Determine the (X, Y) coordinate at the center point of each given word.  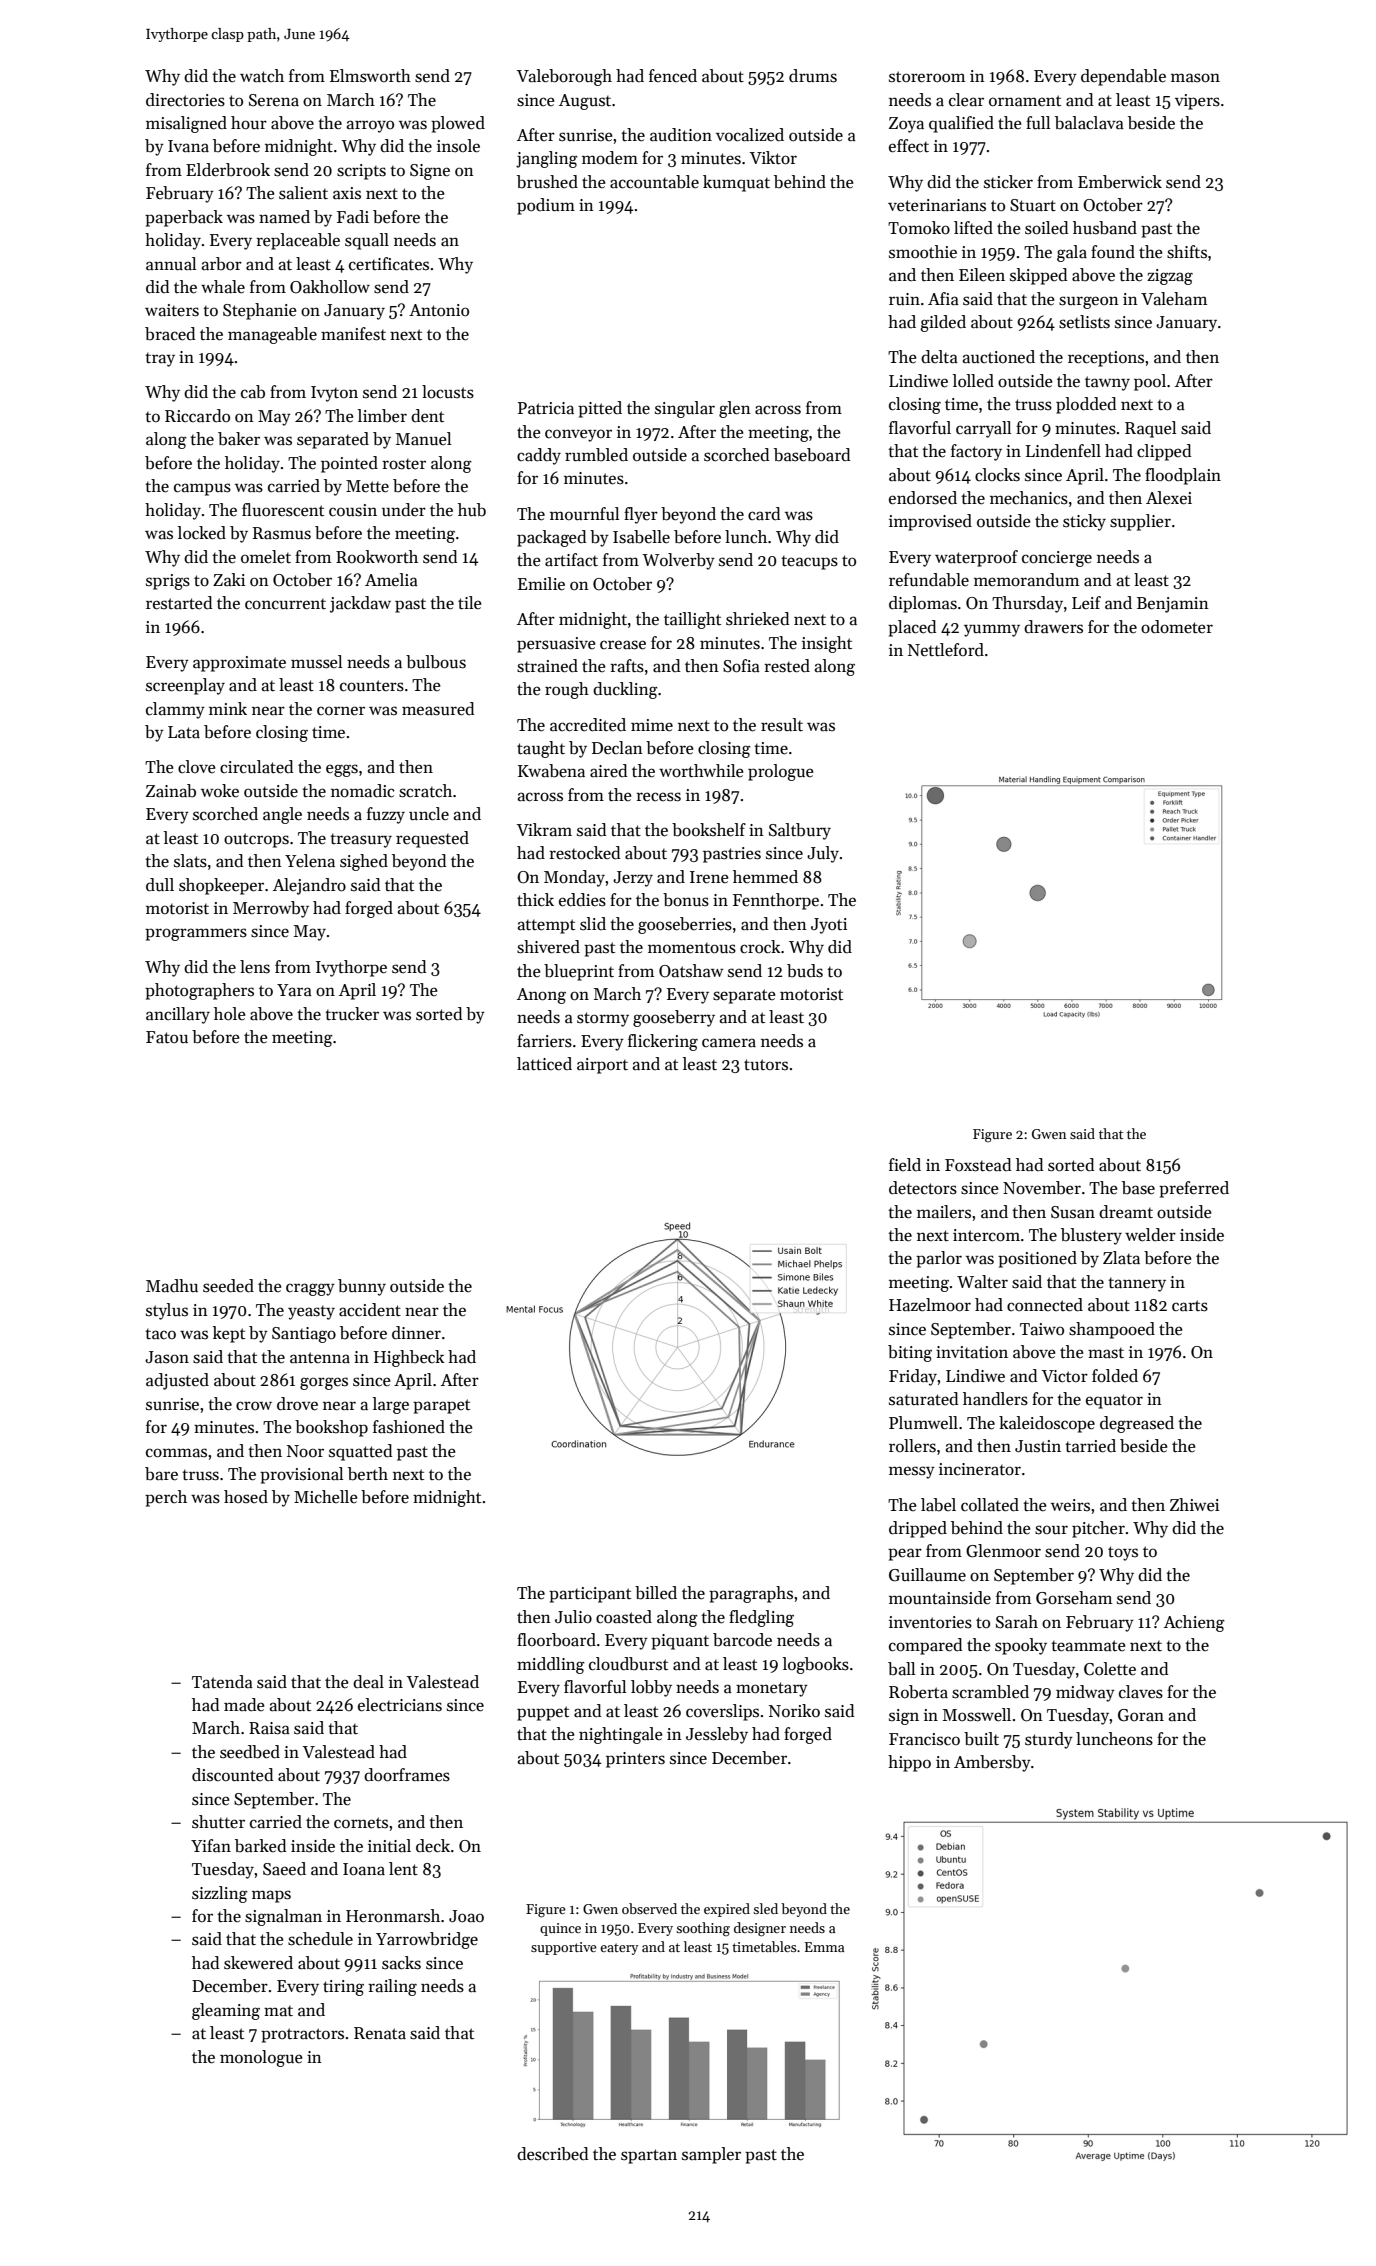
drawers (1053, 627)
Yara (294, 990)
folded (1115, 1376)
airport (602, 1066)
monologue (261, 2058)
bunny (362, 1287)
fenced (673, 76)
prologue (780, 772)
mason (1195, 78)
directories (185, 100)
